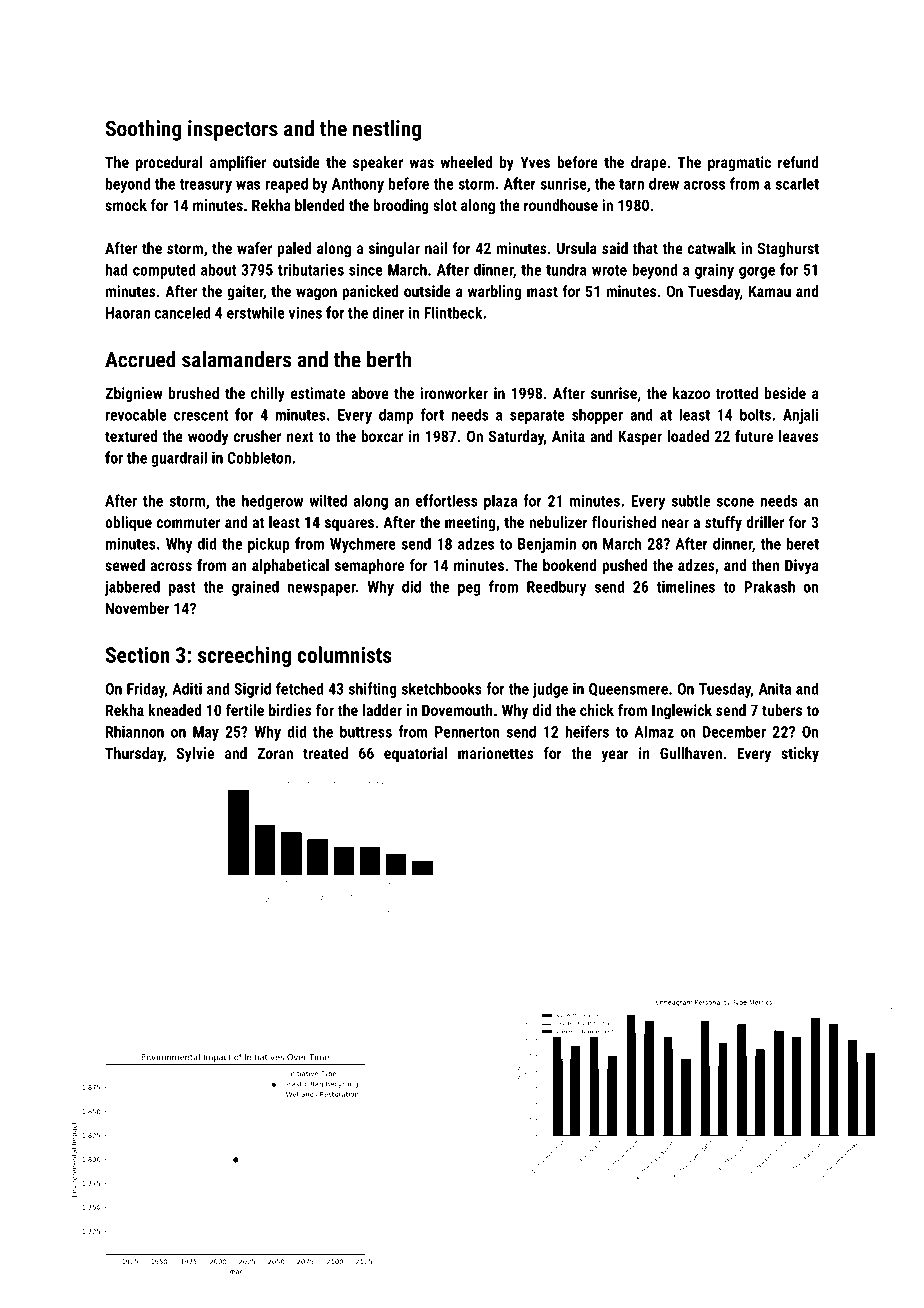 The width and height of the screenshot is (924, 1308). I want to click on Anthony, so click(358, 185).
